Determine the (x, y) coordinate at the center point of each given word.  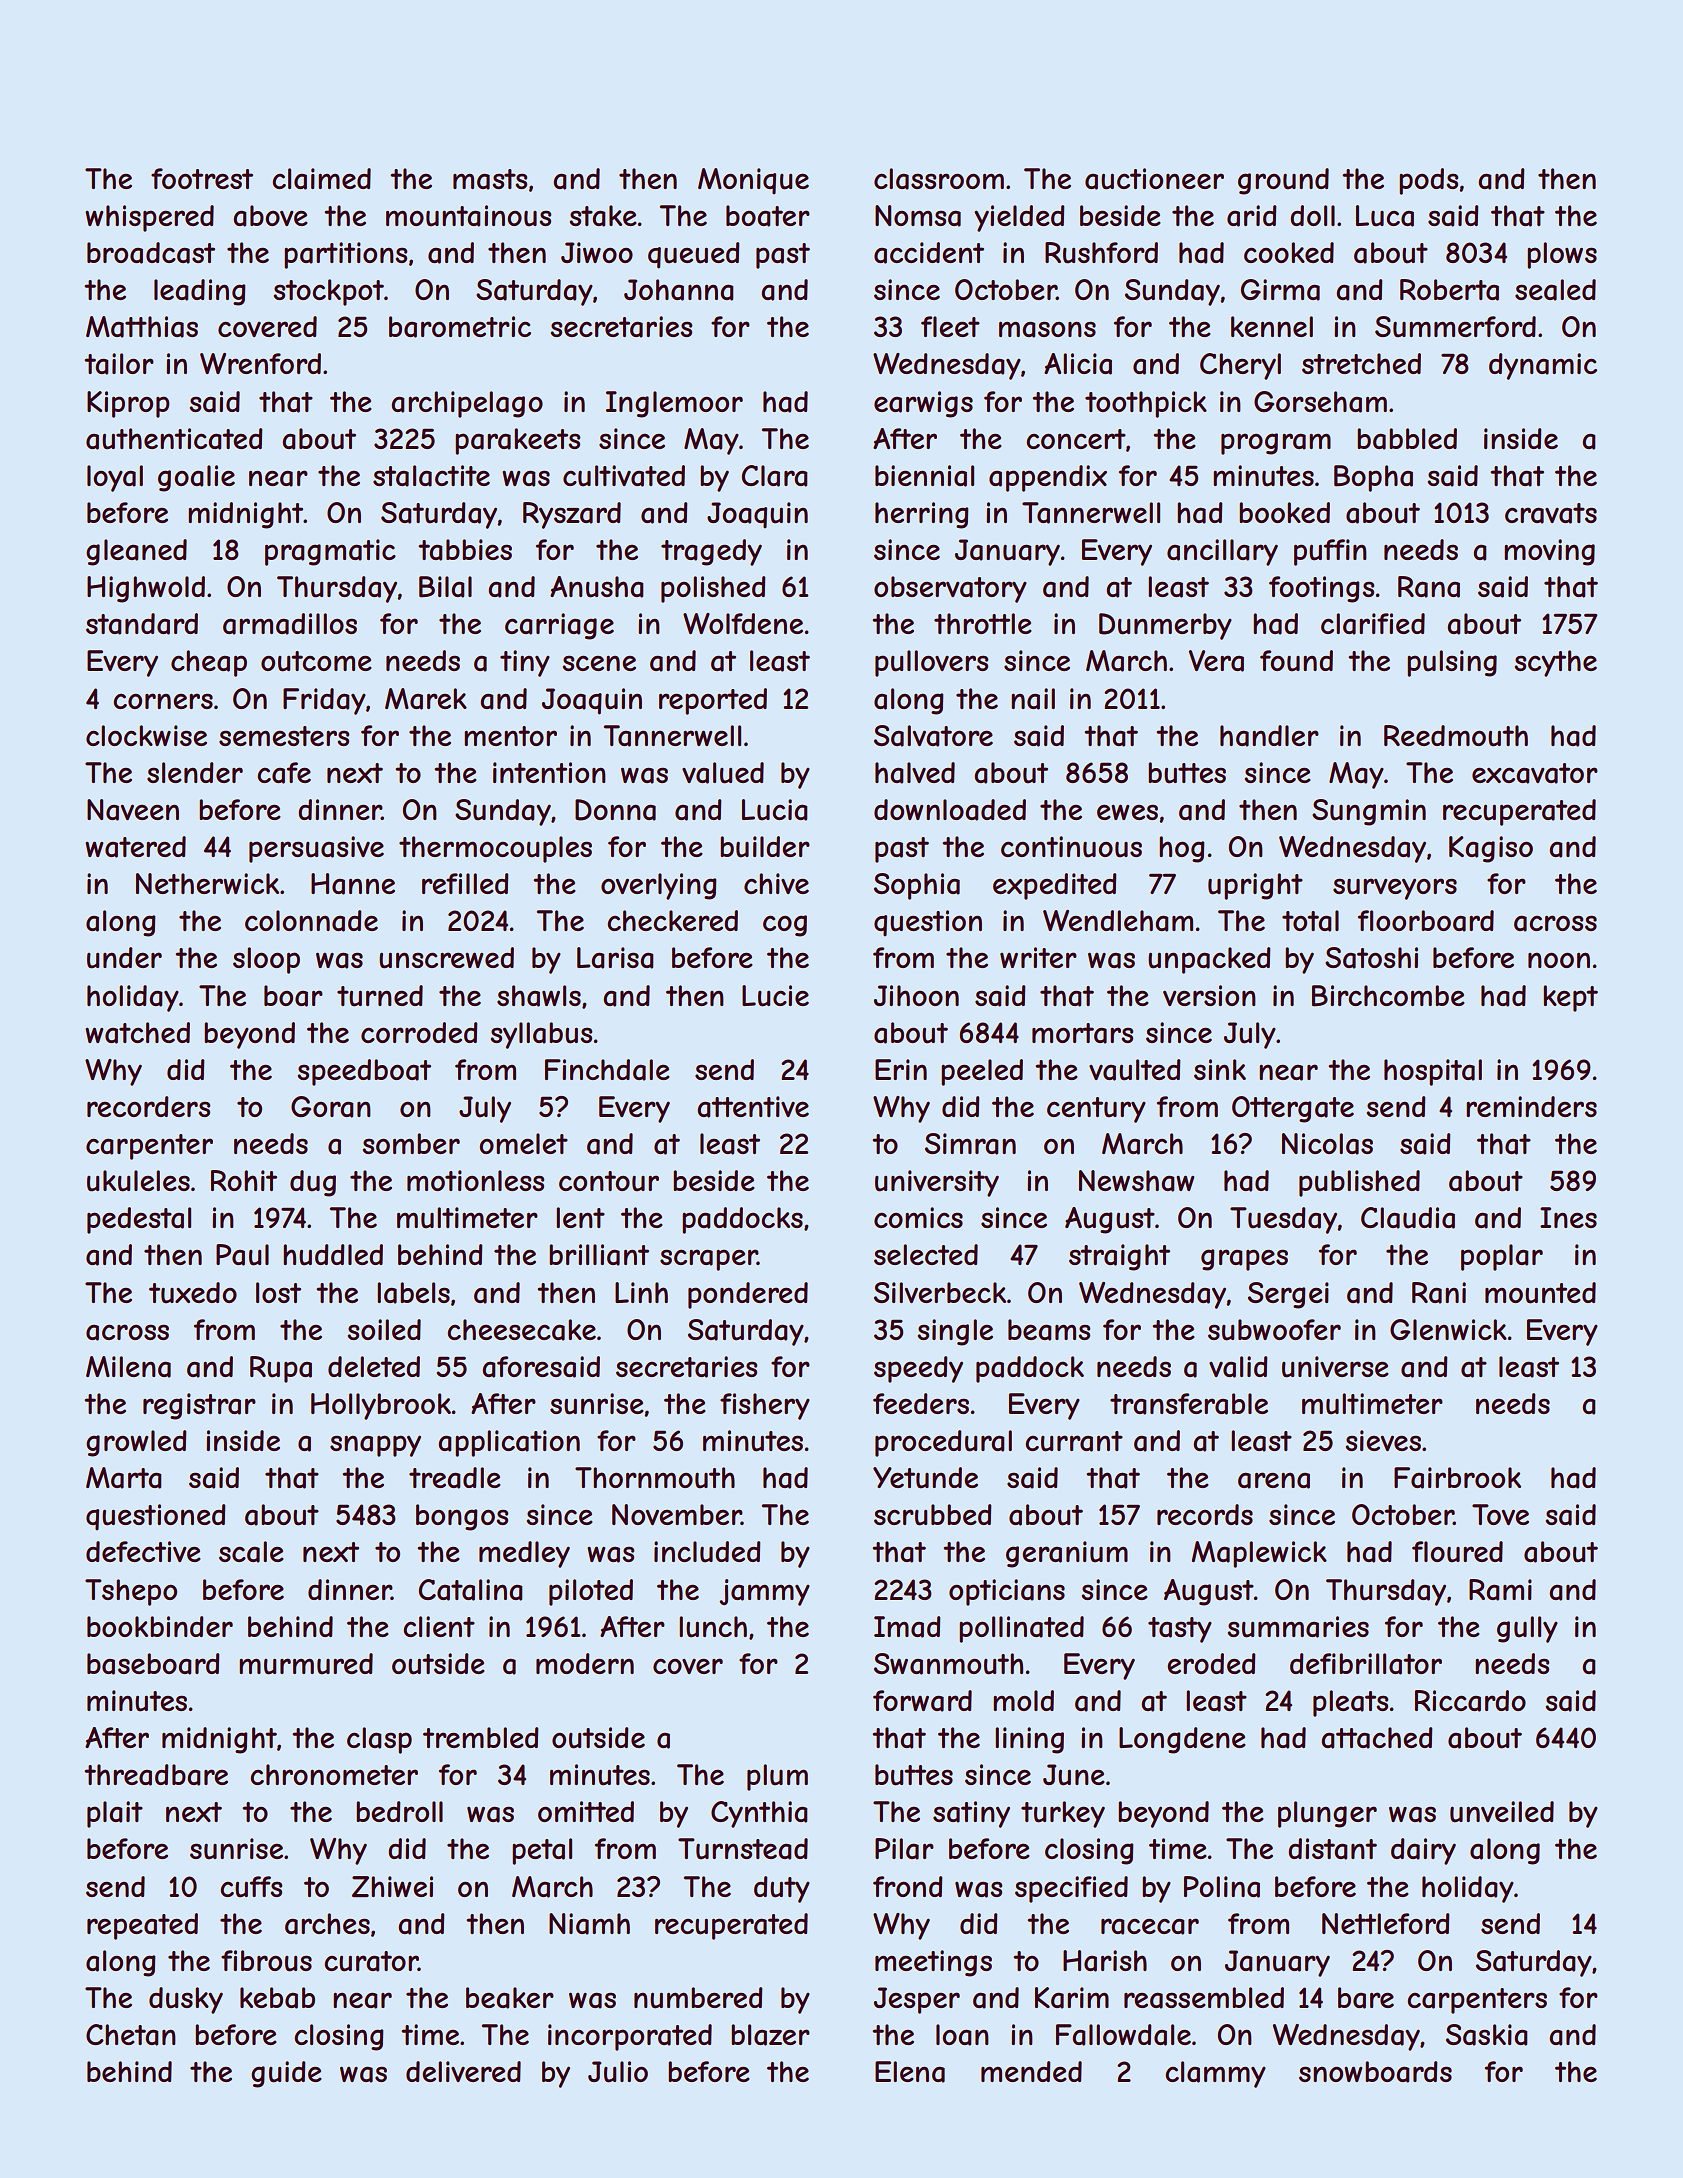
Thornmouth (655, 1478)
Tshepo (131, 1592)
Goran (331, 1107)
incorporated (630, 2037)
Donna (615, 810)
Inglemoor (674, 404)
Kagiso (1491, 849)
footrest (202, 178)
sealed (1555, 290)
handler (1269, 736)
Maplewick (1259, 1554)
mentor (510, 736)
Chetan (131, 2035)
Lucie (775, 996)
